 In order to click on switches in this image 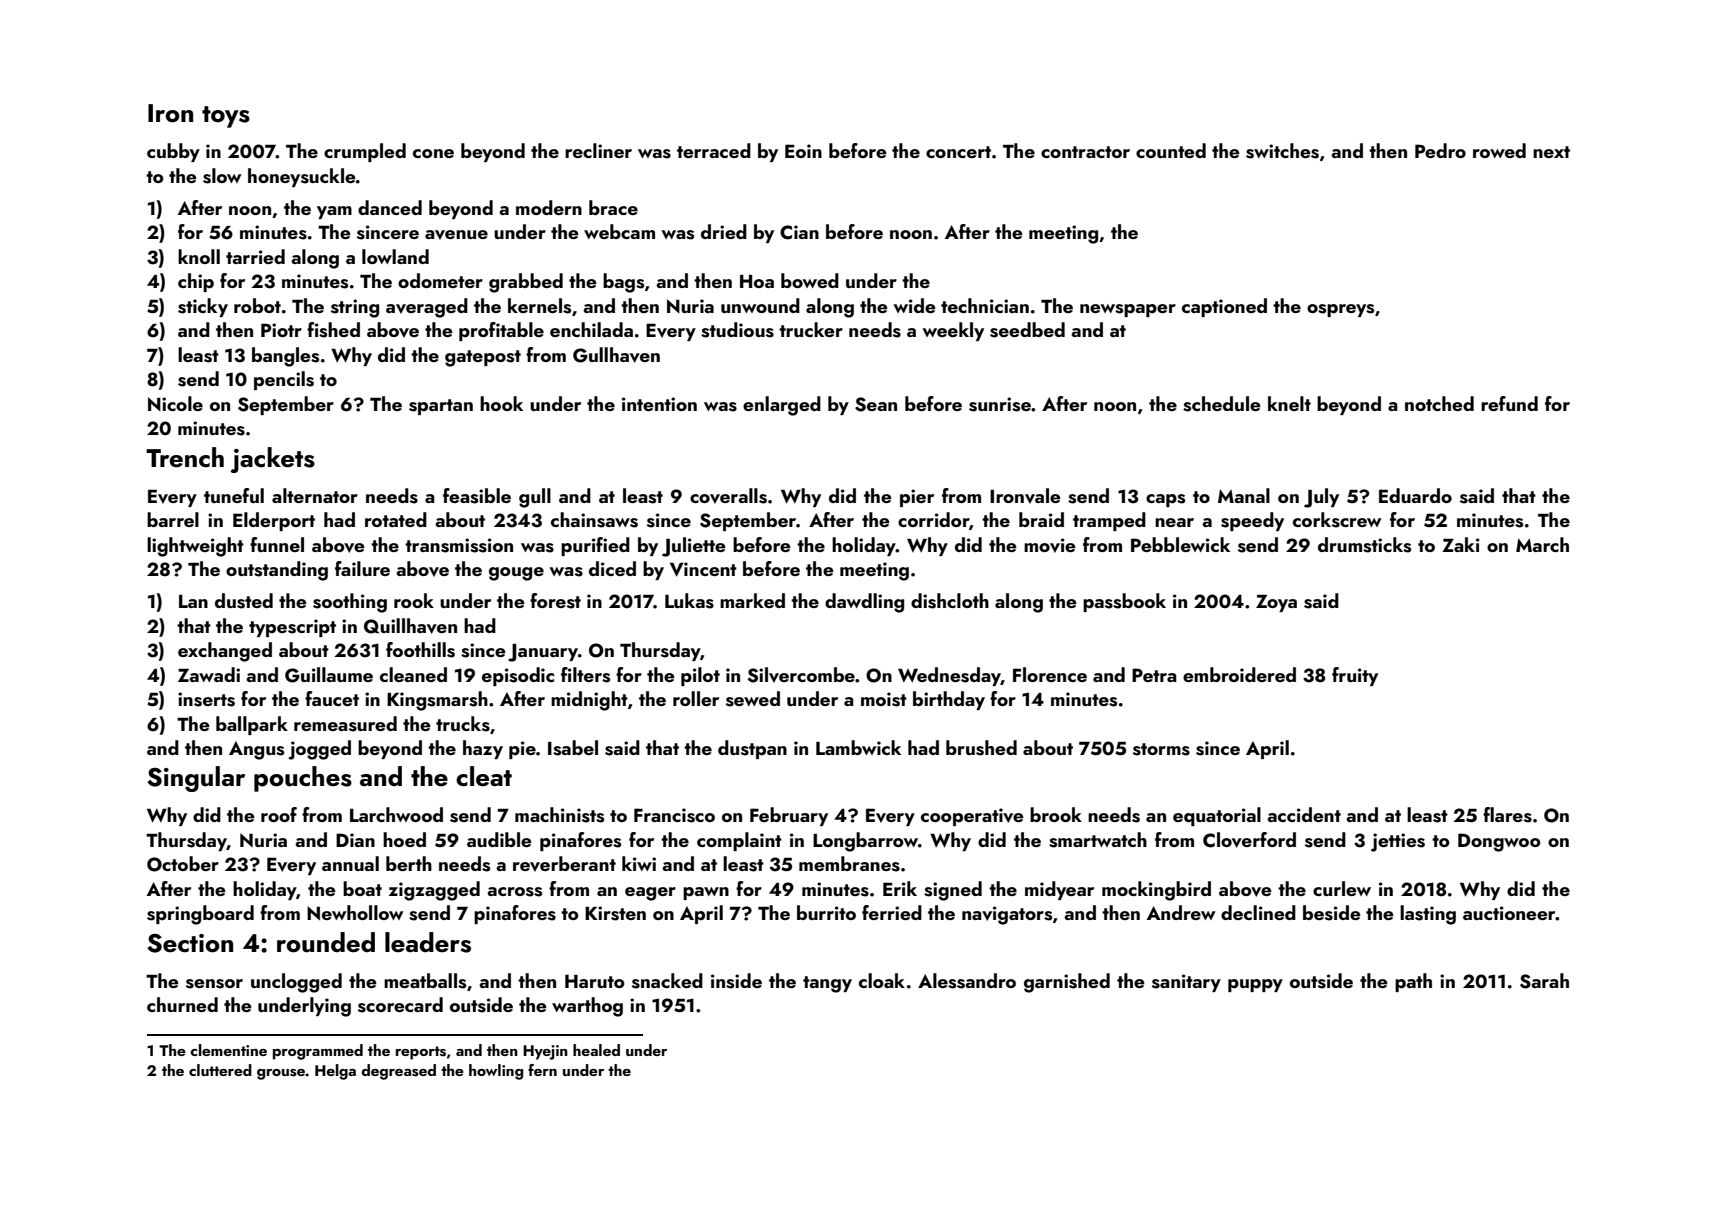, I will do `click(1282, 151)`.
